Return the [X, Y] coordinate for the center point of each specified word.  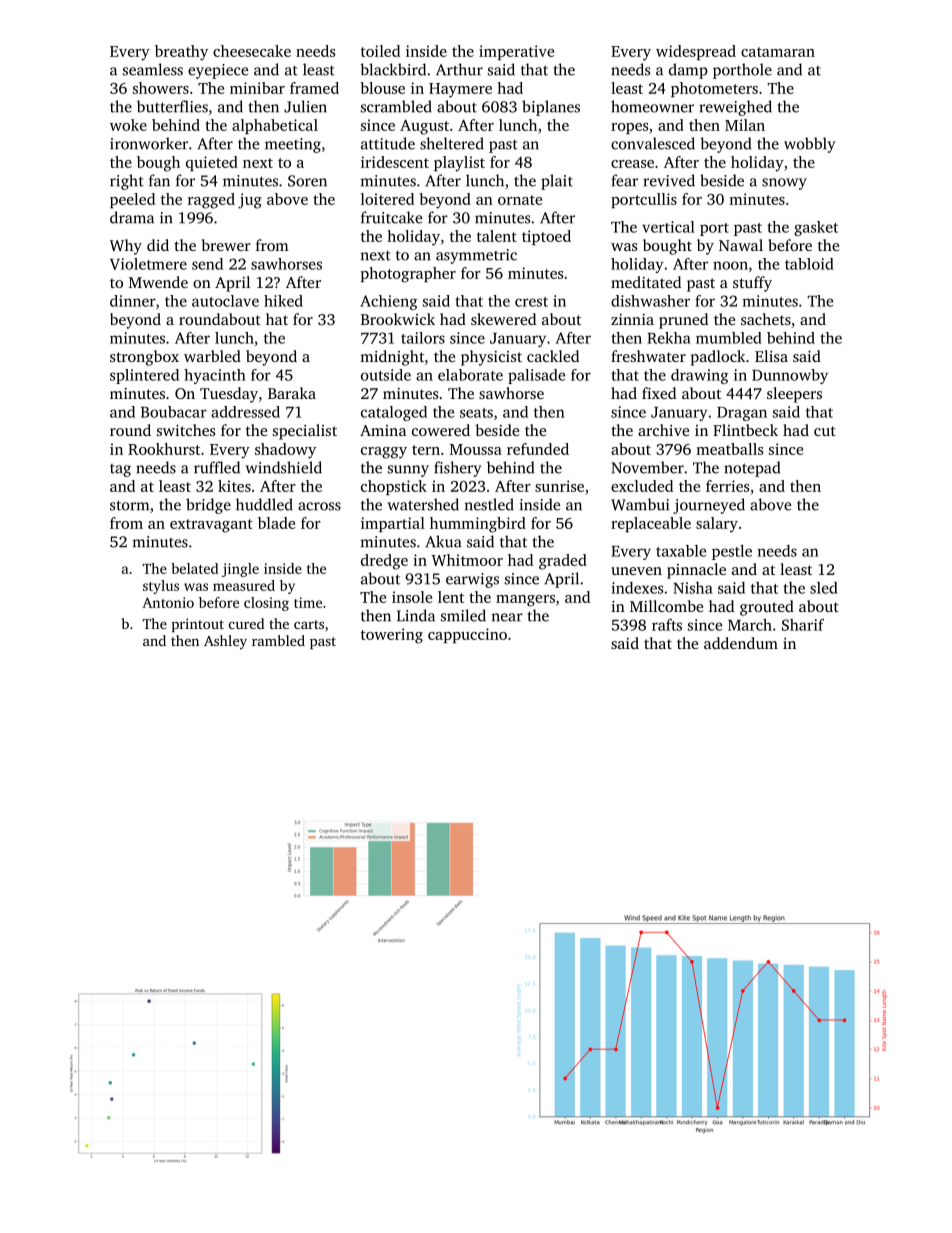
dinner [133, 301]
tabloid [809, 264]
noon [730, 265]
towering [392, 636]
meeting [293, 145]
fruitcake [391, 217]
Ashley [225, 642]
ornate [520, 200]
